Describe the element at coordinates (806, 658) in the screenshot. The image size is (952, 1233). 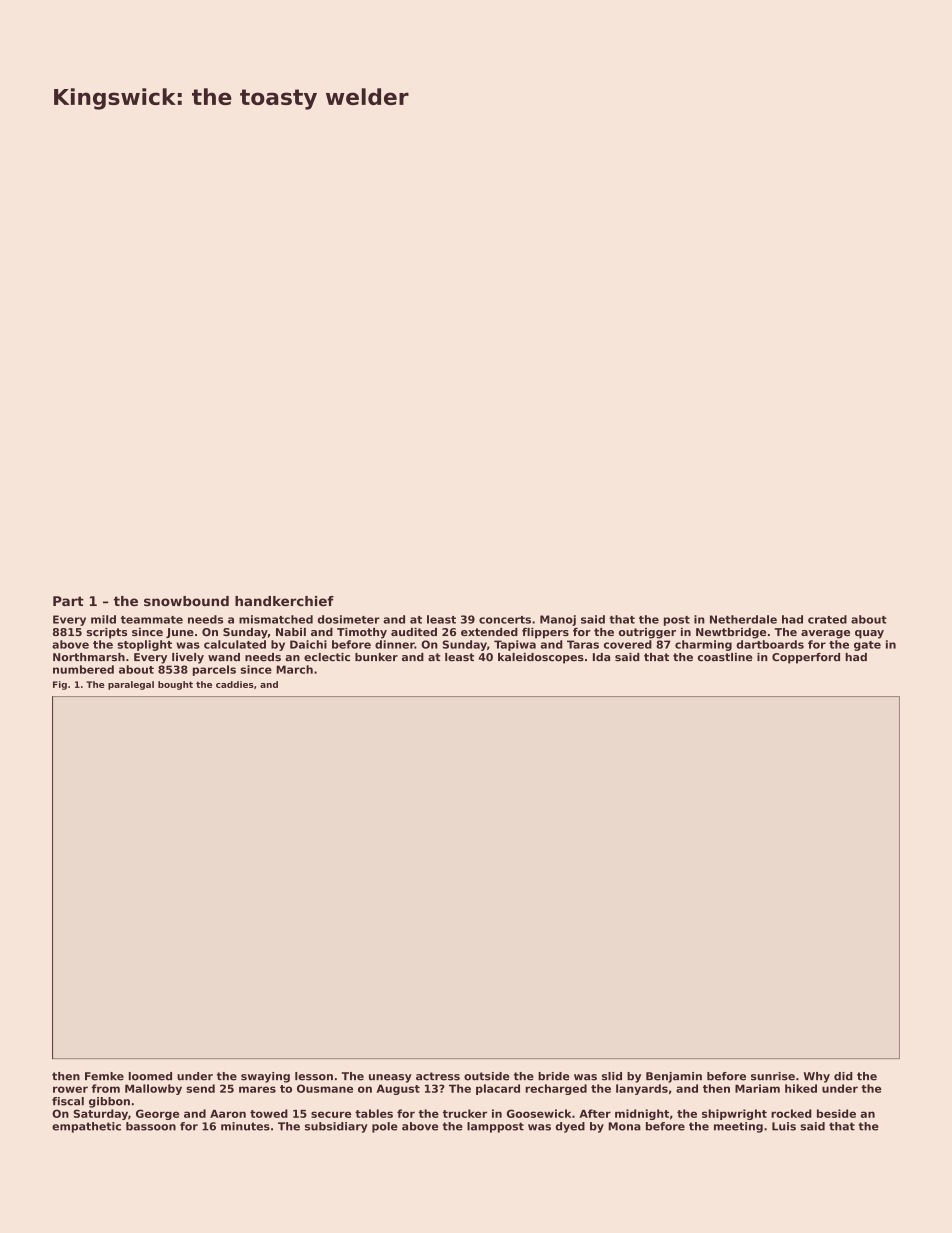
I see `Copperford` at that location.
